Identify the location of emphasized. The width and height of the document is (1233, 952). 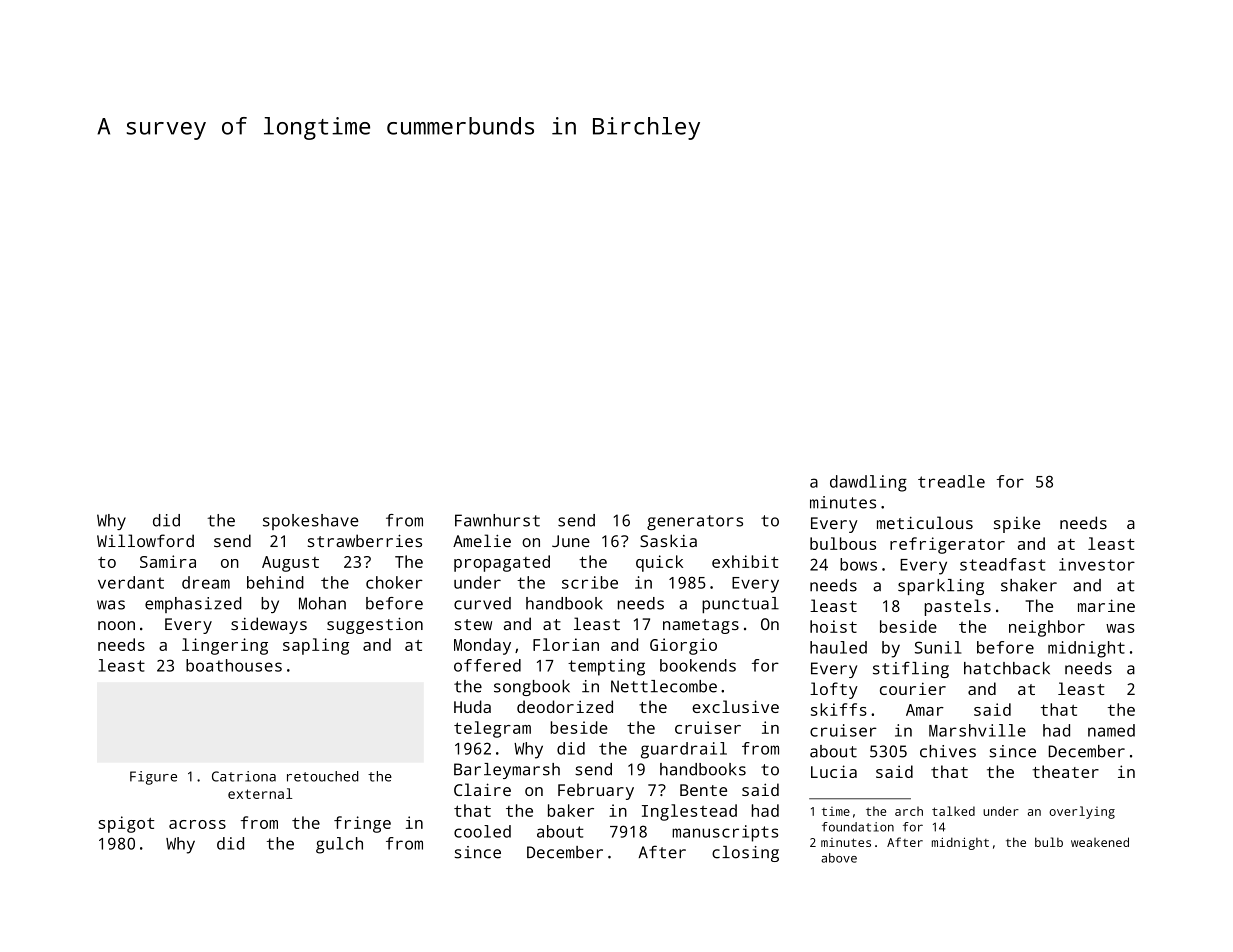
(193, 605).
